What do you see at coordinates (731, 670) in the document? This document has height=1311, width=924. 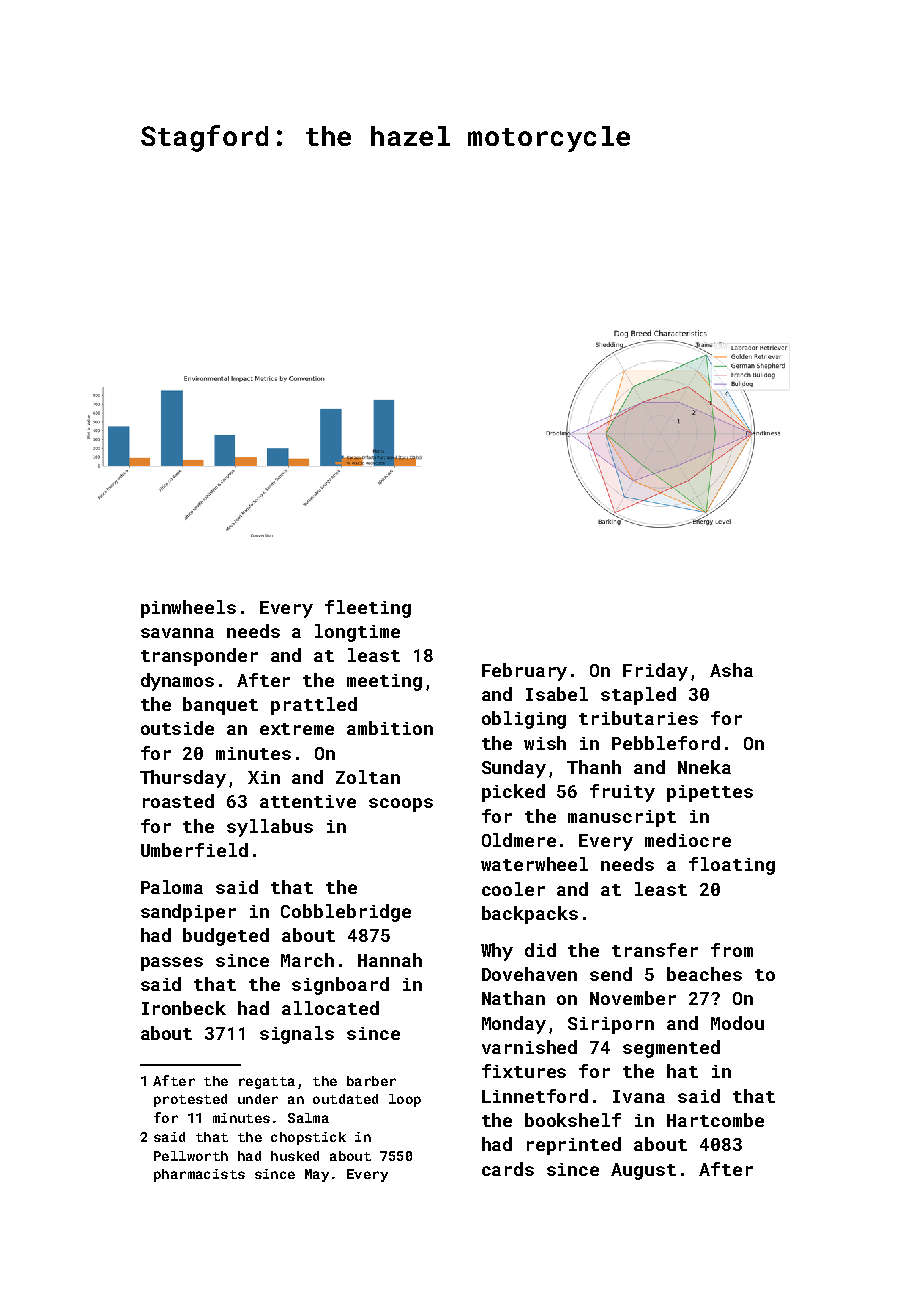 I see `Asha` at bounding box center [731, 670].
